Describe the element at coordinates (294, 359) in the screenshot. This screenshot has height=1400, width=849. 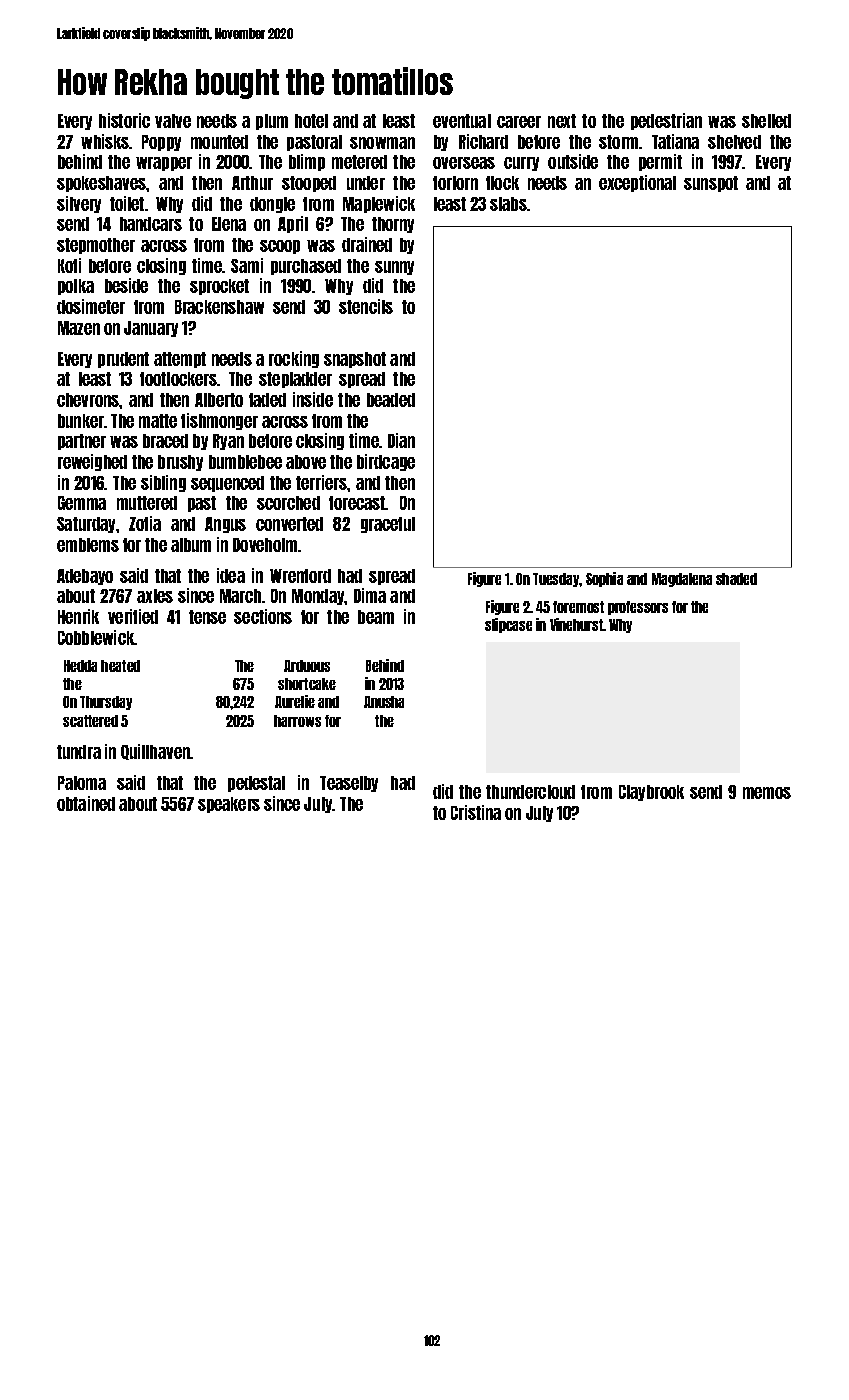
I see `rocking` at that location.
